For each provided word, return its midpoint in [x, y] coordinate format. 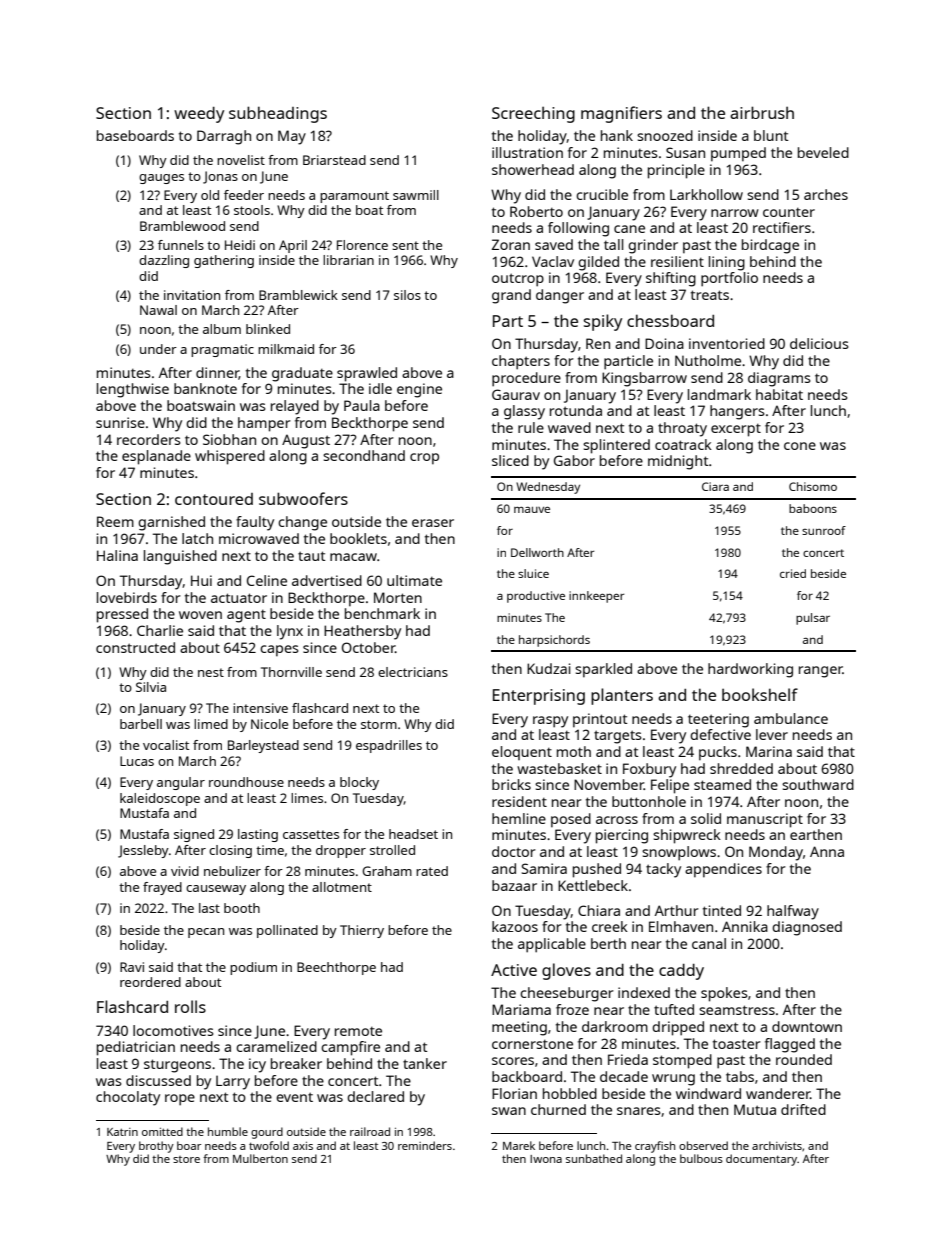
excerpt [736, 430]
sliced [510, 460]
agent [246, 616]
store [186, 1159]
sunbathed [594, 1158]
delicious [819, 343]
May [292, 137]
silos [407, 295]
